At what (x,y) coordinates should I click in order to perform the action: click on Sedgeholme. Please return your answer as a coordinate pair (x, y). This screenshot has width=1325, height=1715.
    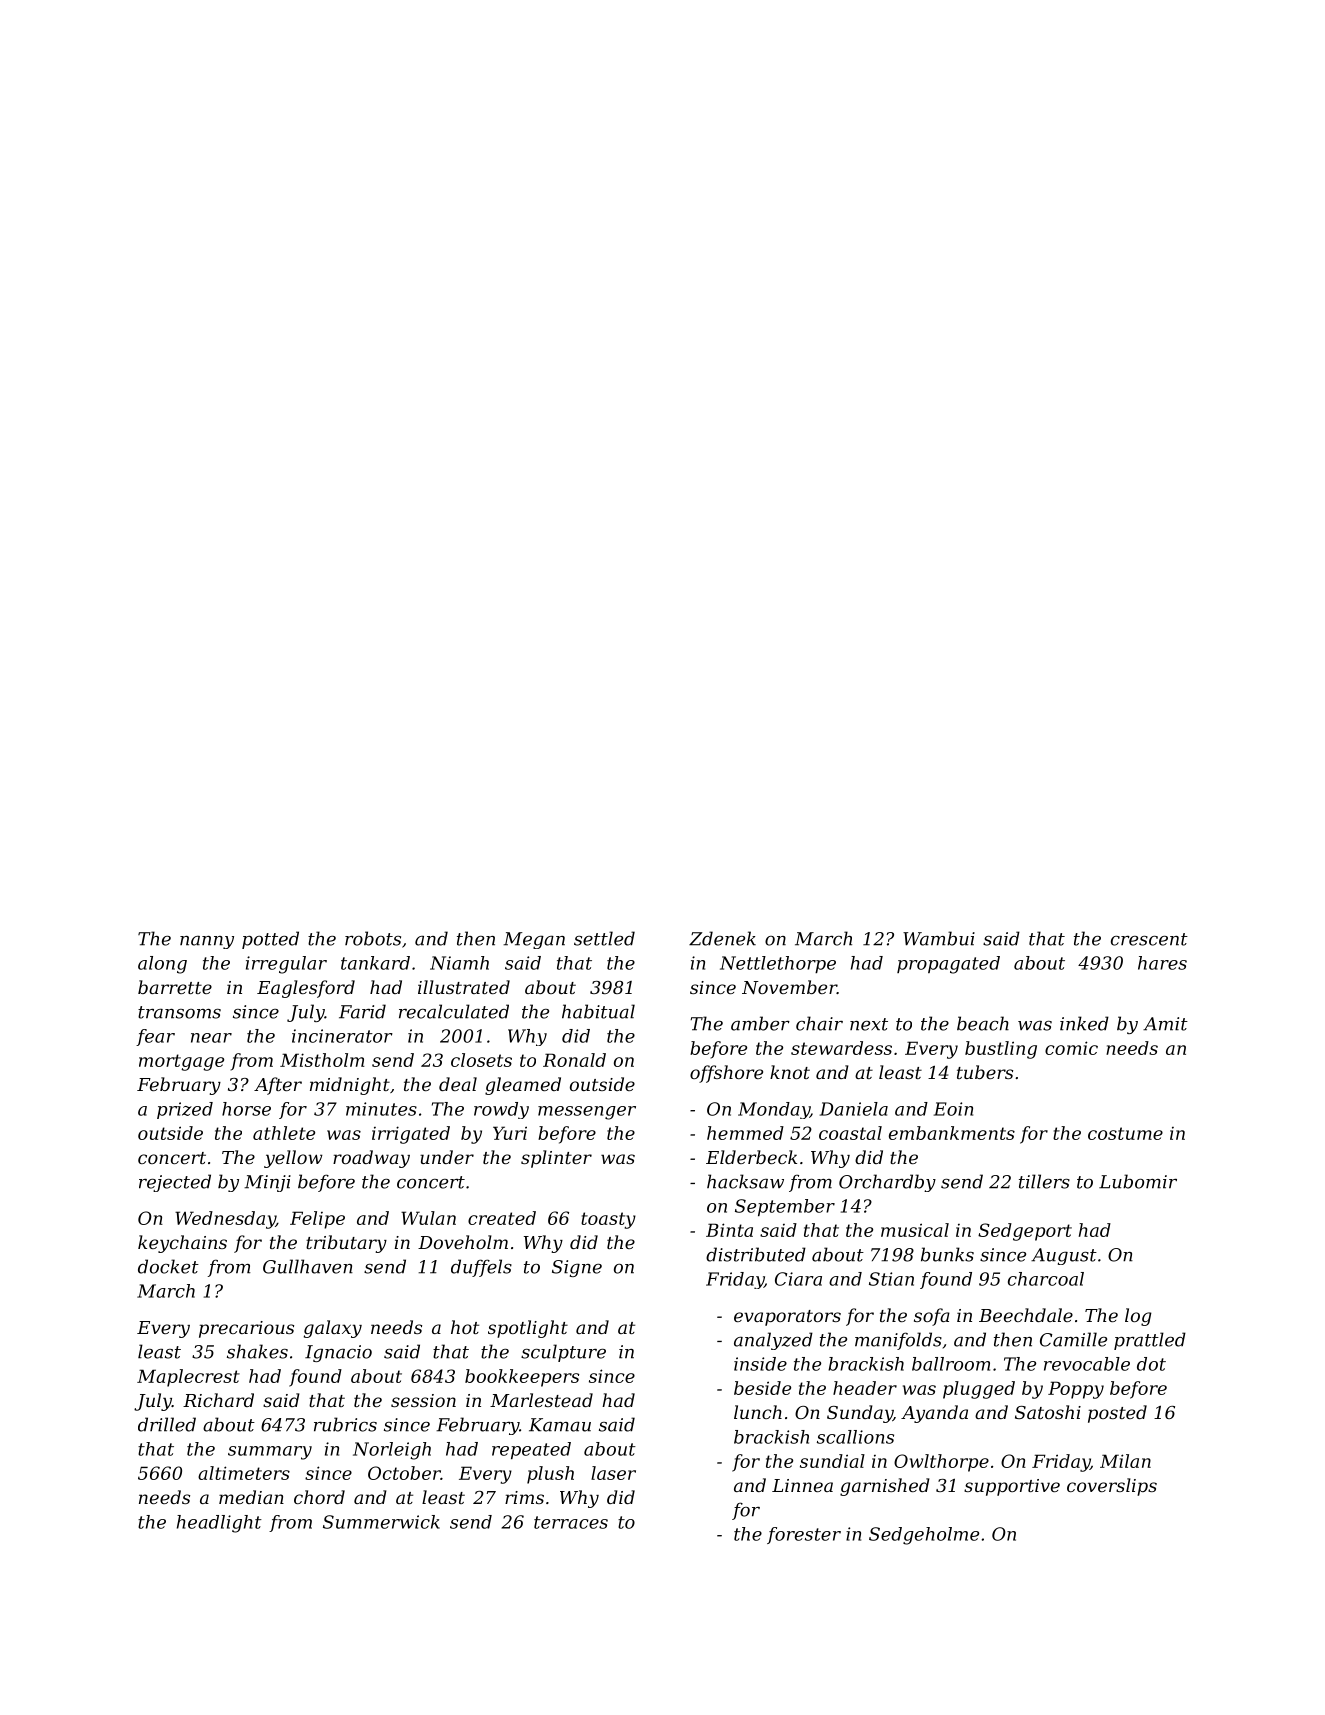
    Looking at the image, I should click on (924, 1536).
